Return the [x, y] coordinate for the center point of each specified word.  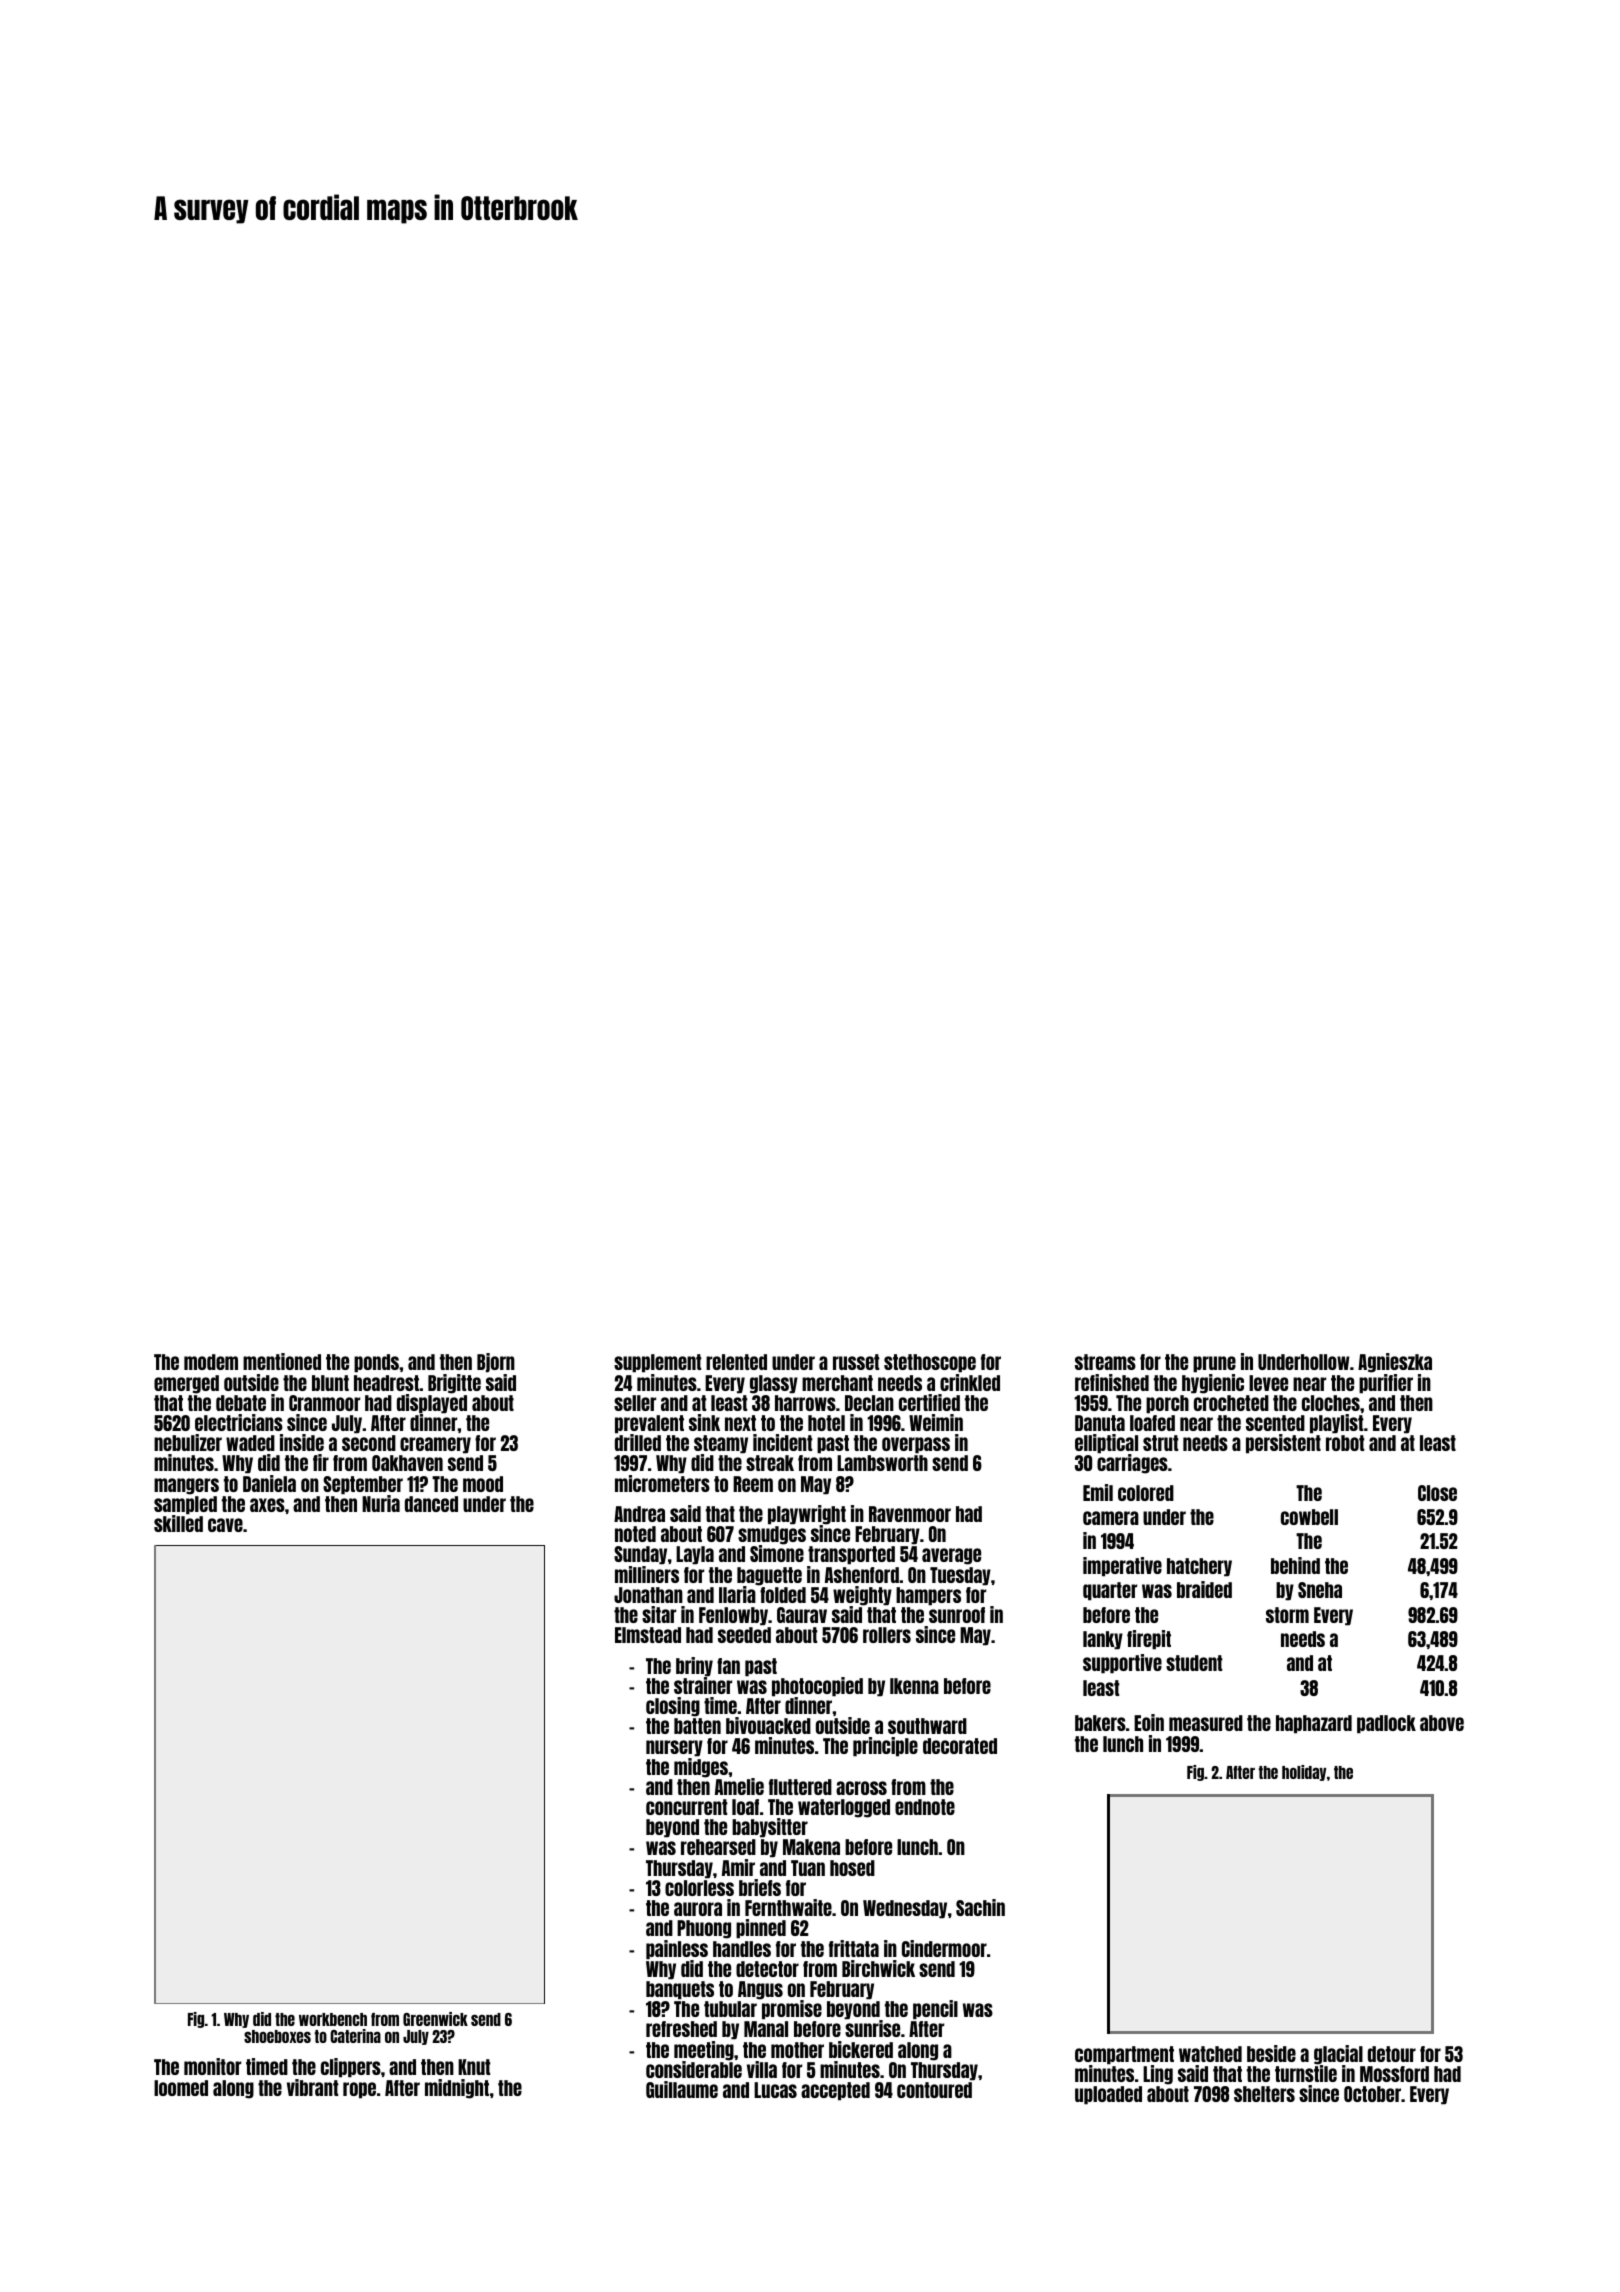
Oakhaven [407, 1463]
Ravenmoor [910, 1514]
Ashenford [862, 1575]
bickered [861, 2049]
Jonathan [648, 1595]
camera [1111, 1518]
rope [359, 2090]
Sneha [1320, 1590]
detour [1392, 2054]
